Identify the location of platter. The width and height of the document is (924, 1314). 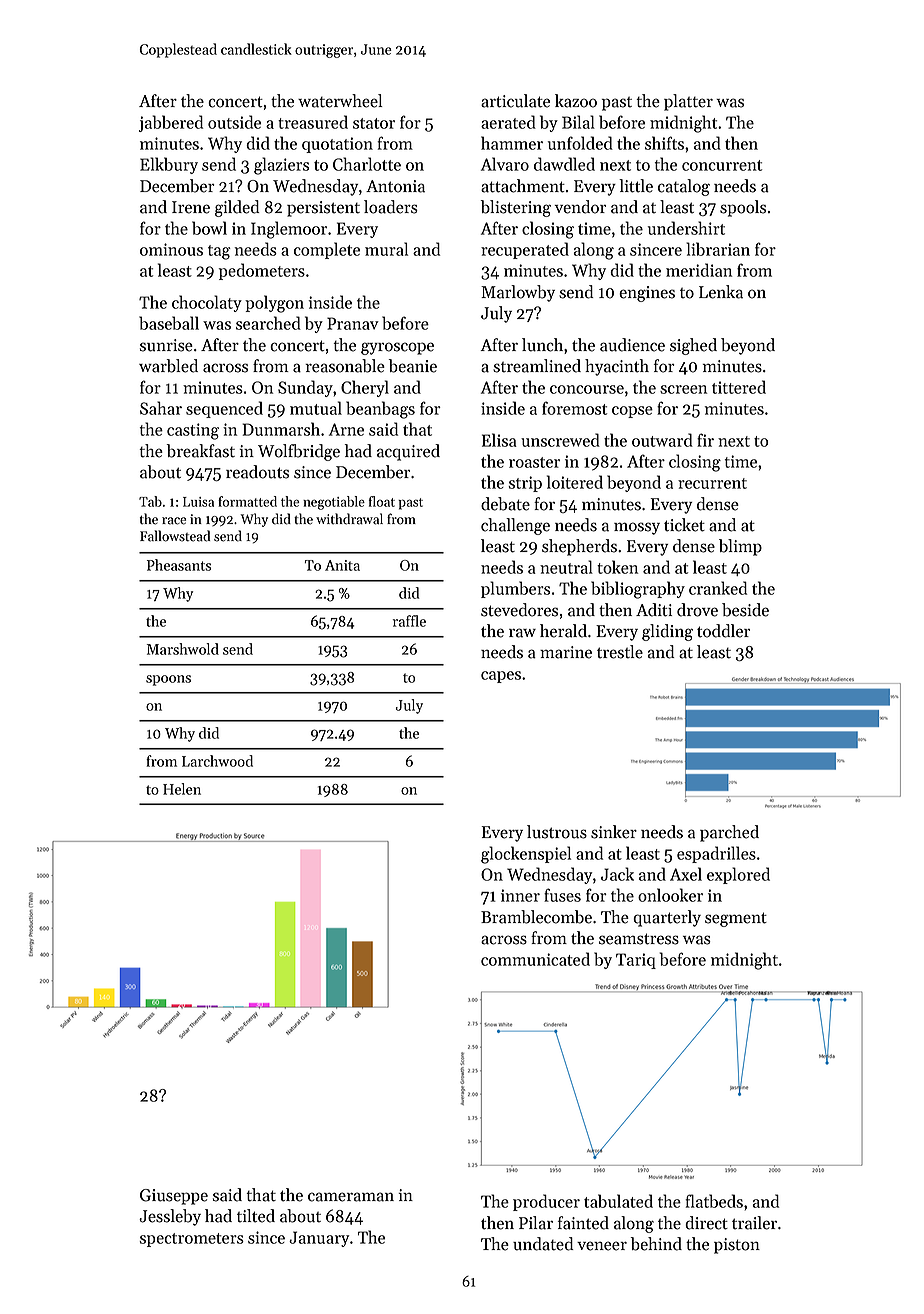
(688, 102).
